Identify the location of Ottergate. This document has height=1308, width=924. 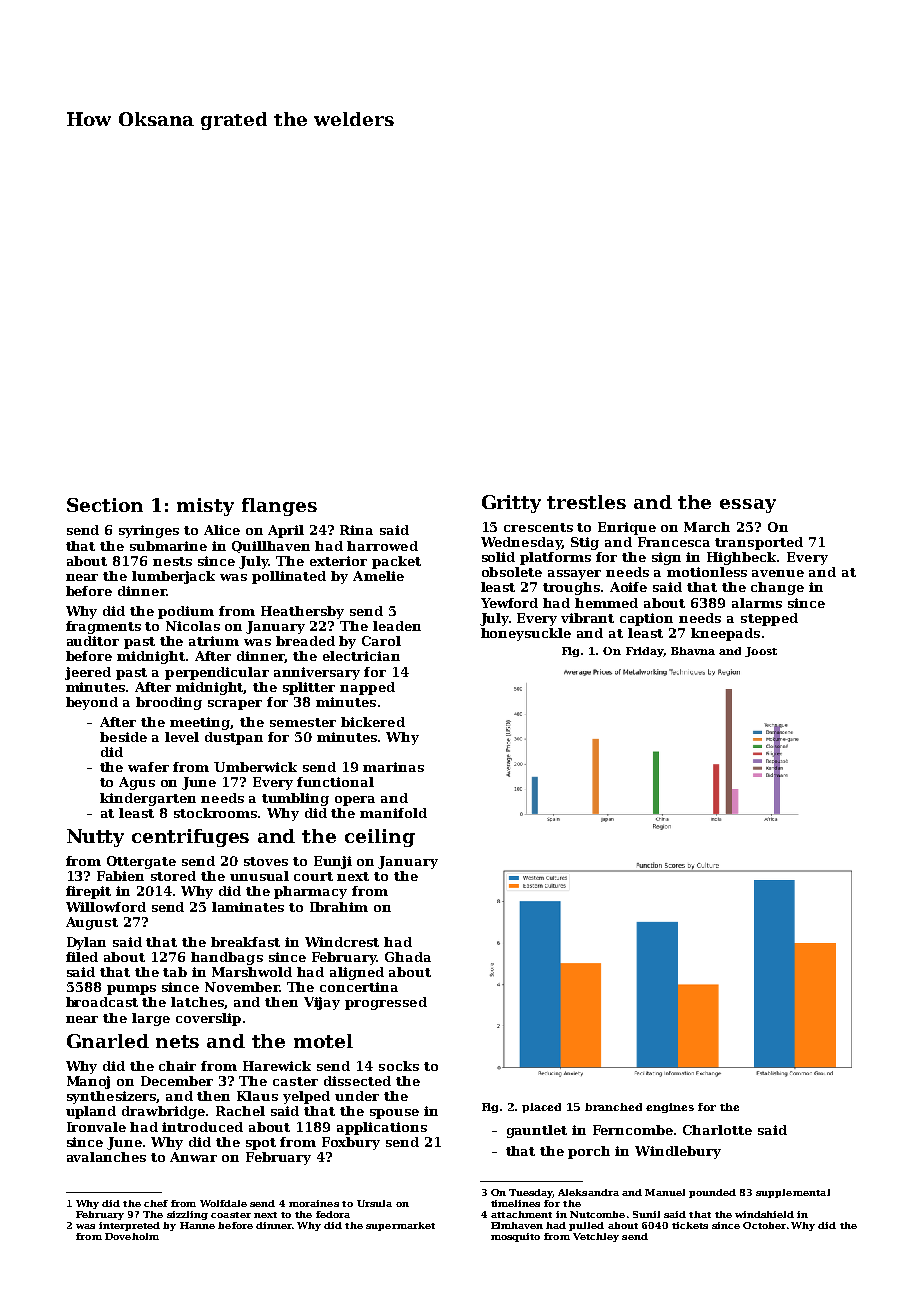
(141, 862).
